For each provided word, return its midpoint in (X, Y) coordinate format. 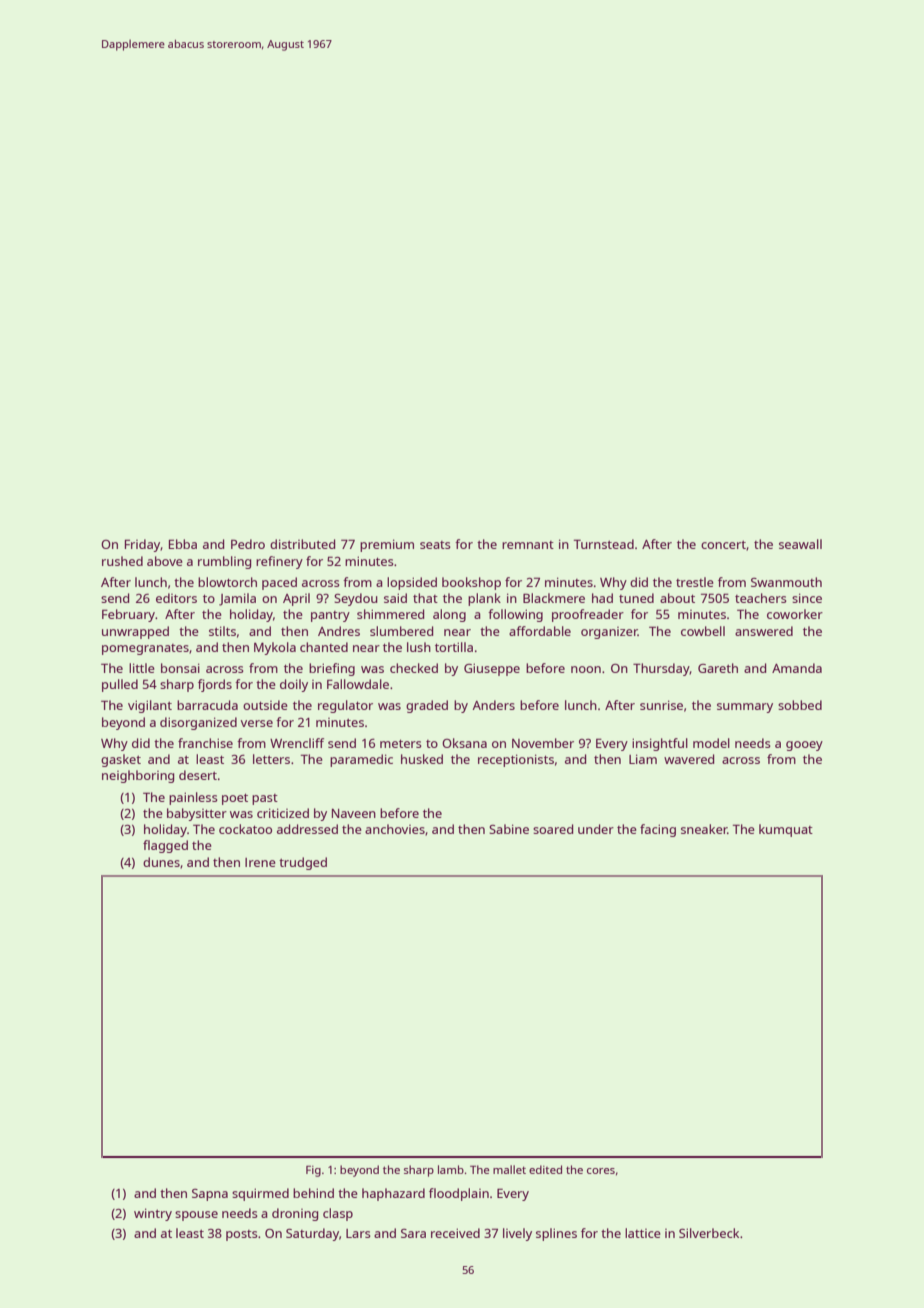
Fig (313, 1171)
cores (601, 1171)
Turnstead (604, 544)
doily (294, 685)
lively (517, 1234)
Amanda (797, 668)
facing (658, 830)
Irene (260, 862)
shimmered (390, 614)
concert (723, 545)
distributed (302, 544)
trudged (303, 863)
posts (242, 1235)
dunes (161, 862)
